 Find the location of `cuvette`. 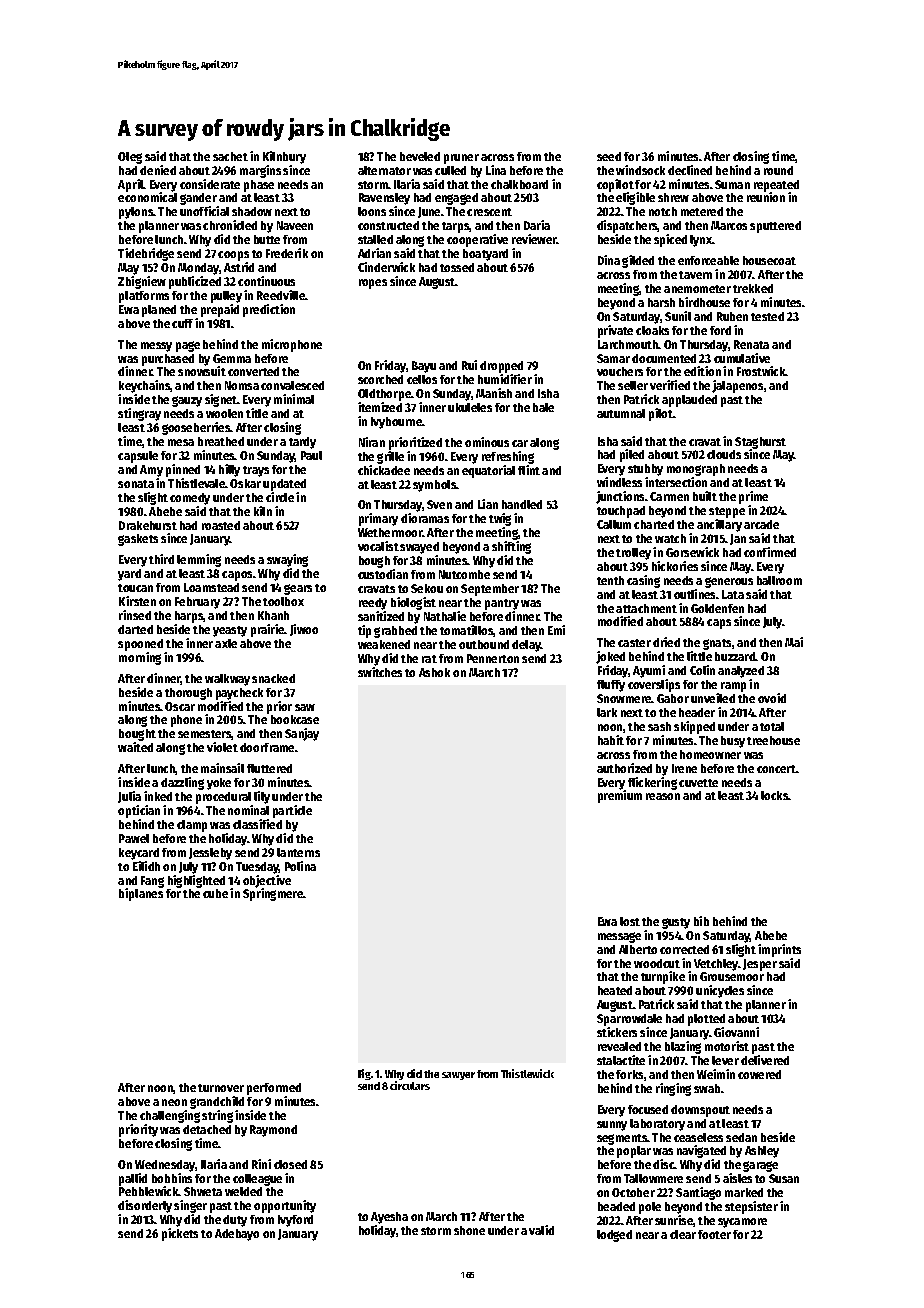

cuvette is located at coordinates (698, 783).
